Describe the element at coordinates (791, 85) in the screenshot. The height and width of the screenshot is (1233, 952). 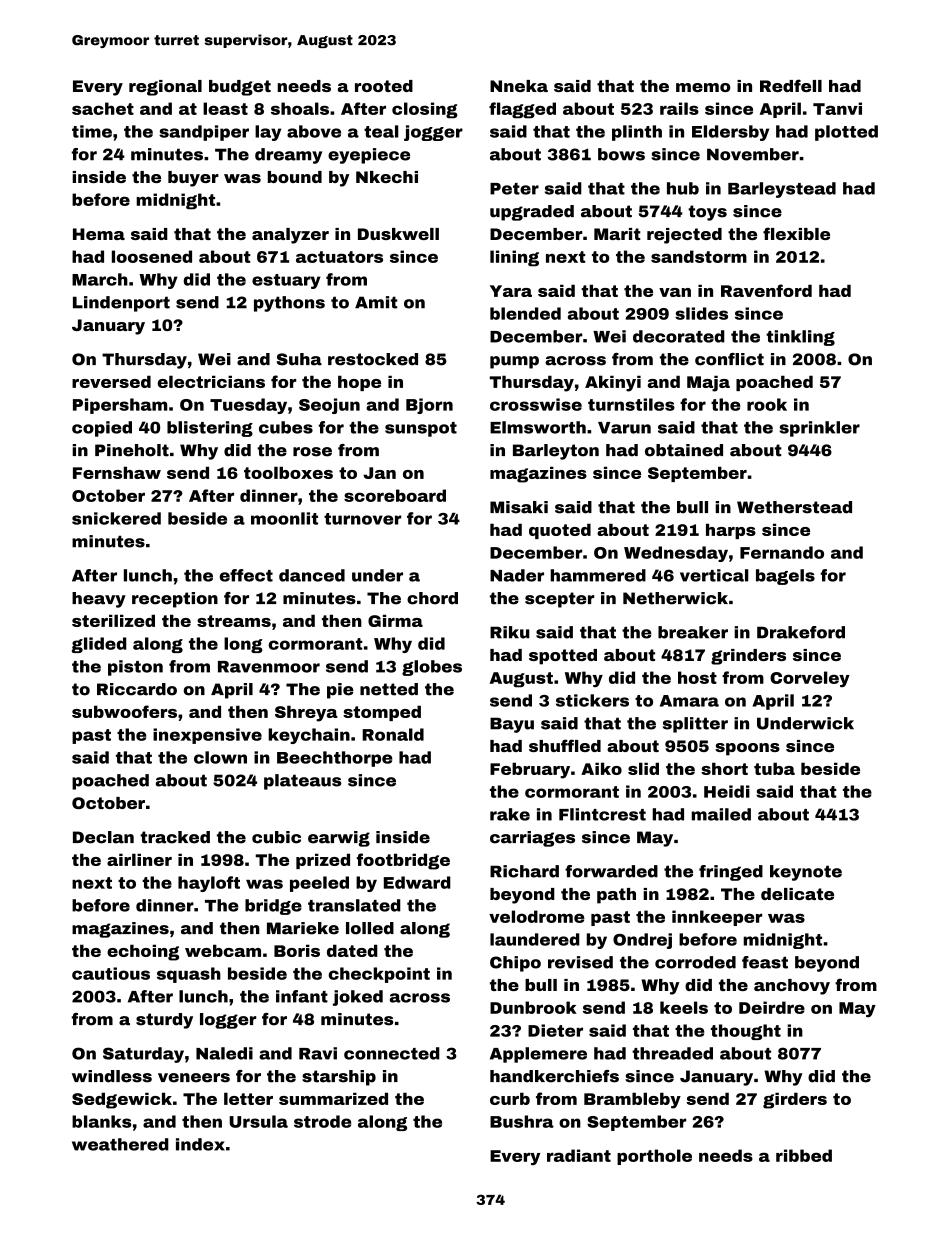
I see `Redfell` at that location.
